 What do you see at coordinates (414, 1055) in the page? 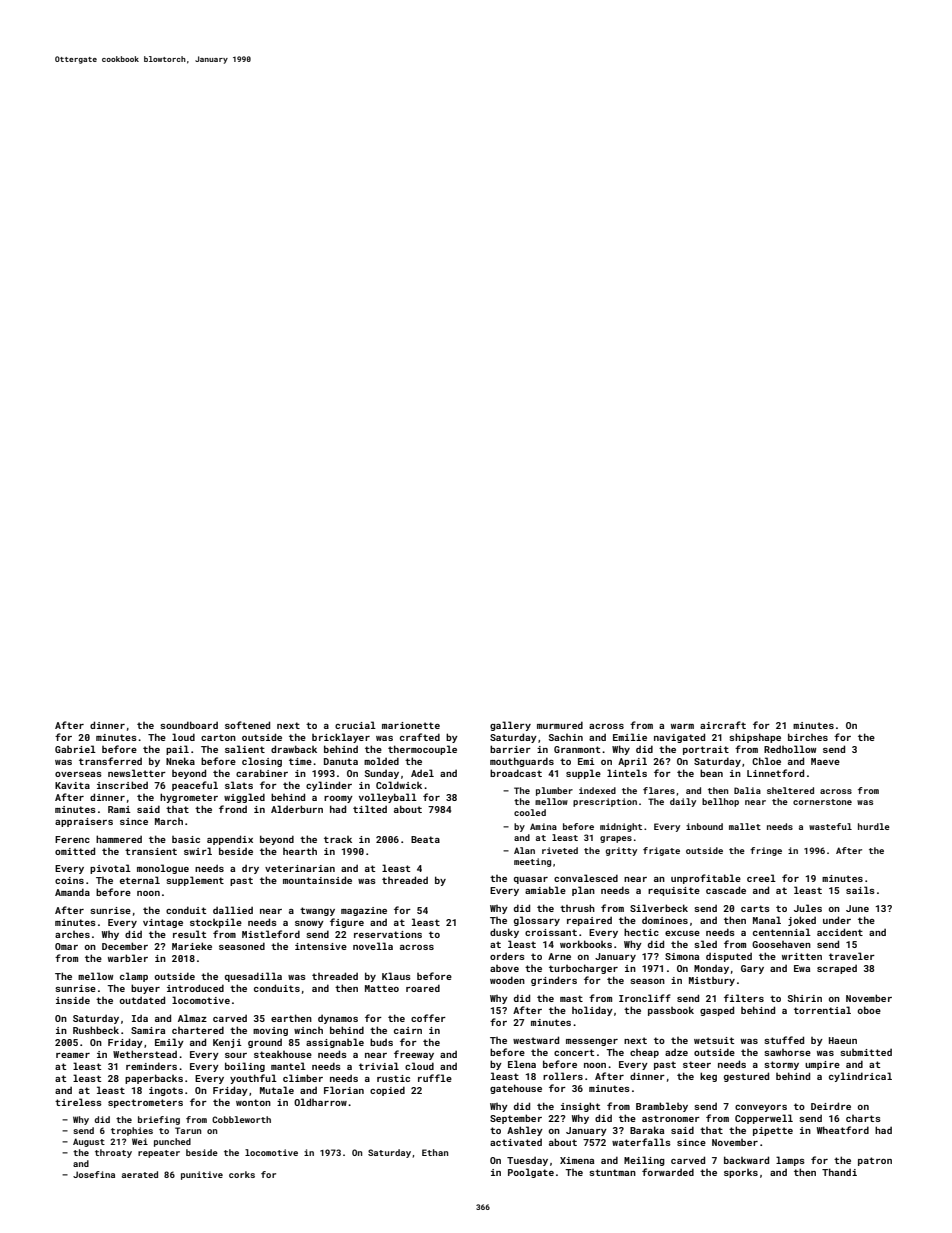
I see `freeway` at bounding box center [414, 1055].
